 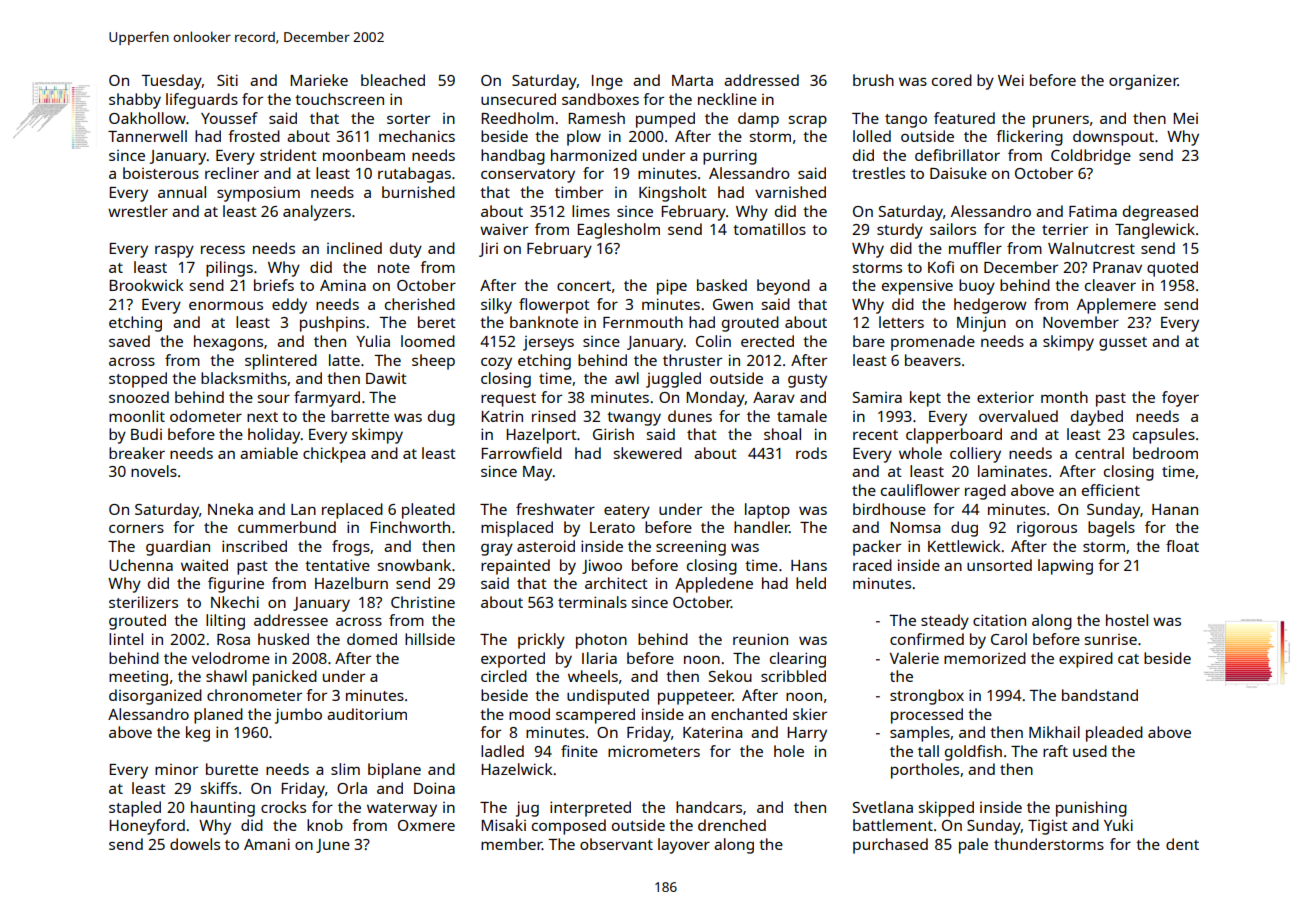 I want to click on Uchenna, so click(x=141, y=565).
